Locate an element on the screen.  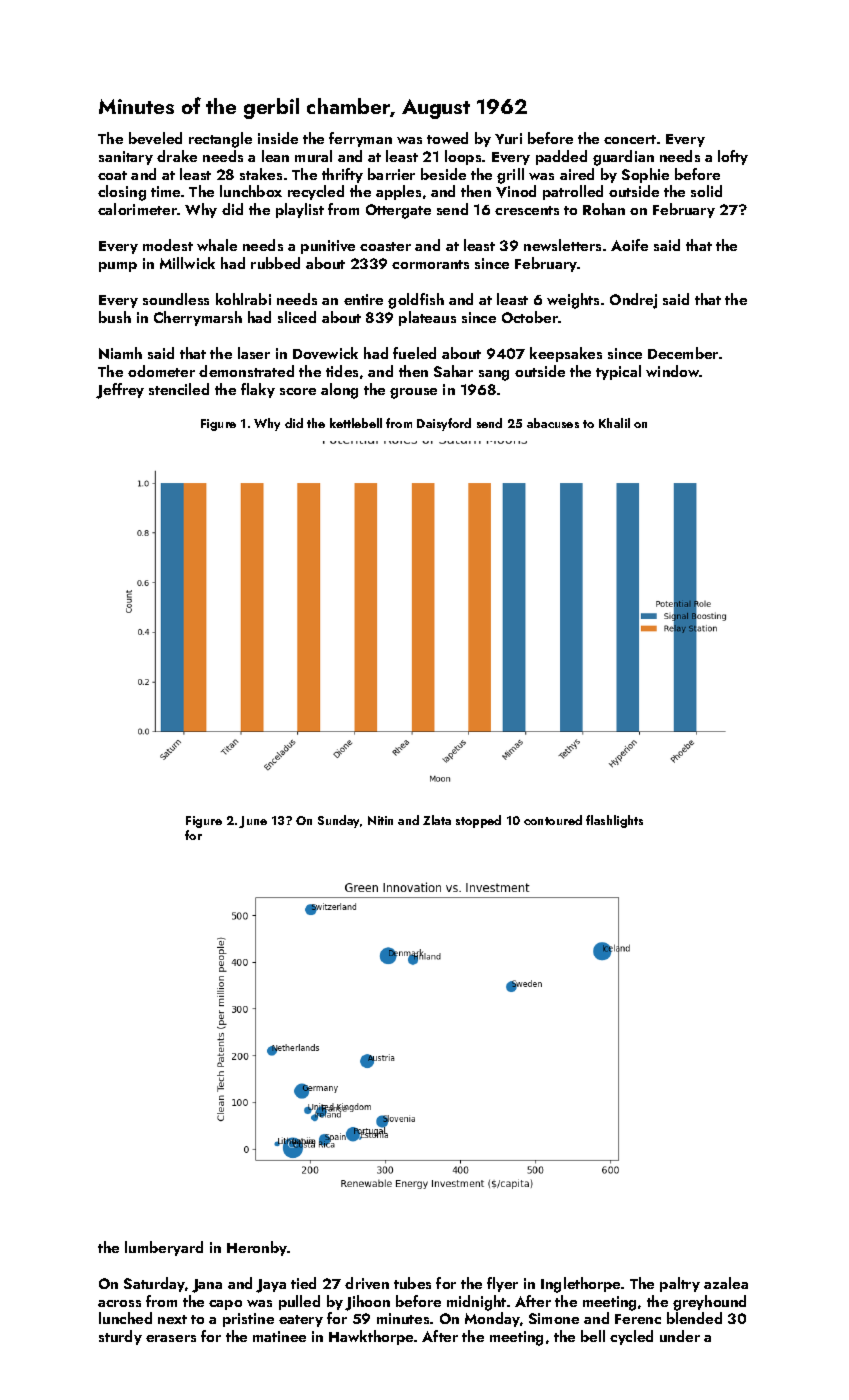
Khalil is located at coordinates (614, 423).
